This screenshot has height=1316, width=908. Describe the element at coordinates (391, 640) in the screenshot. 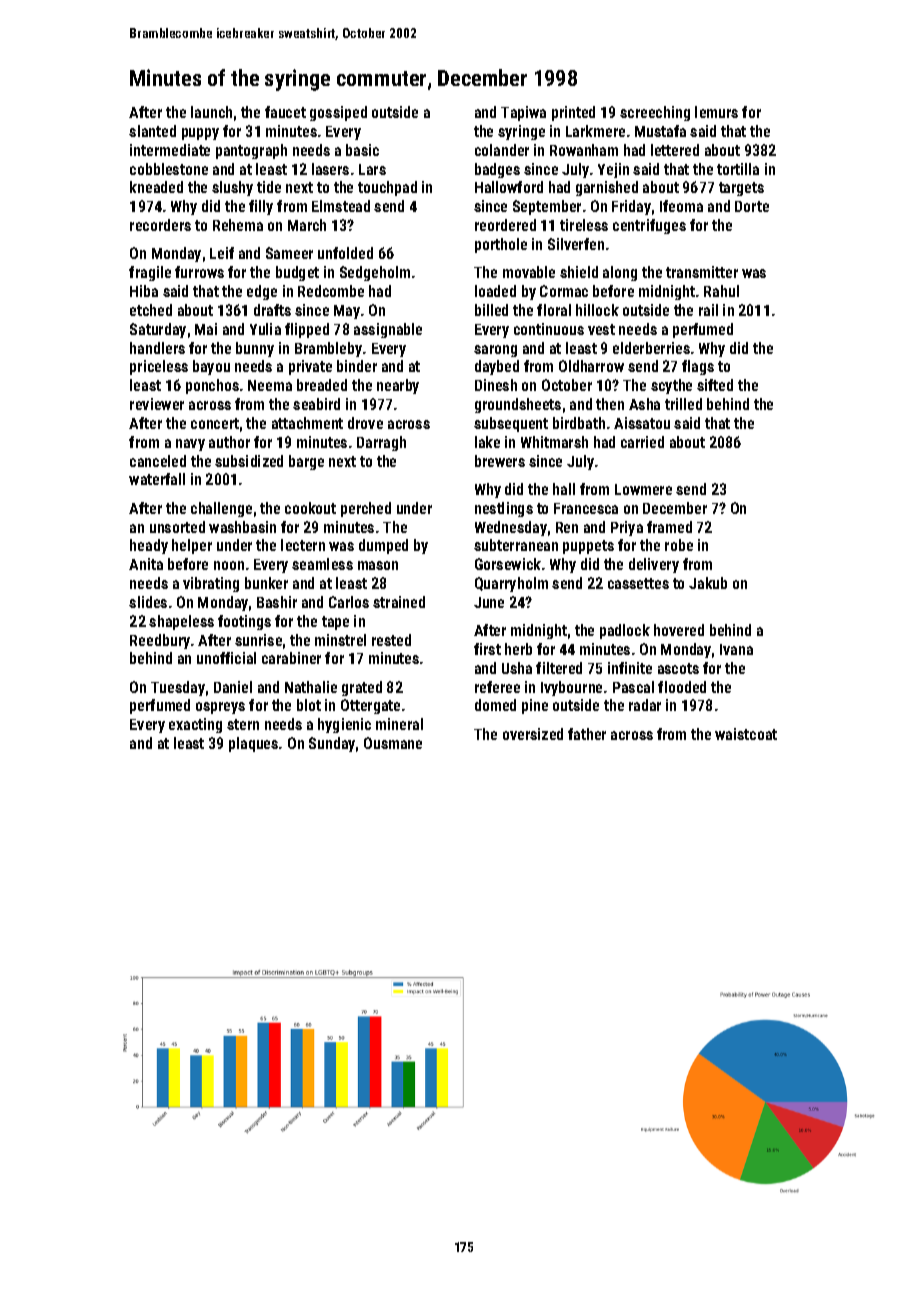

I see `rested` at that location.
